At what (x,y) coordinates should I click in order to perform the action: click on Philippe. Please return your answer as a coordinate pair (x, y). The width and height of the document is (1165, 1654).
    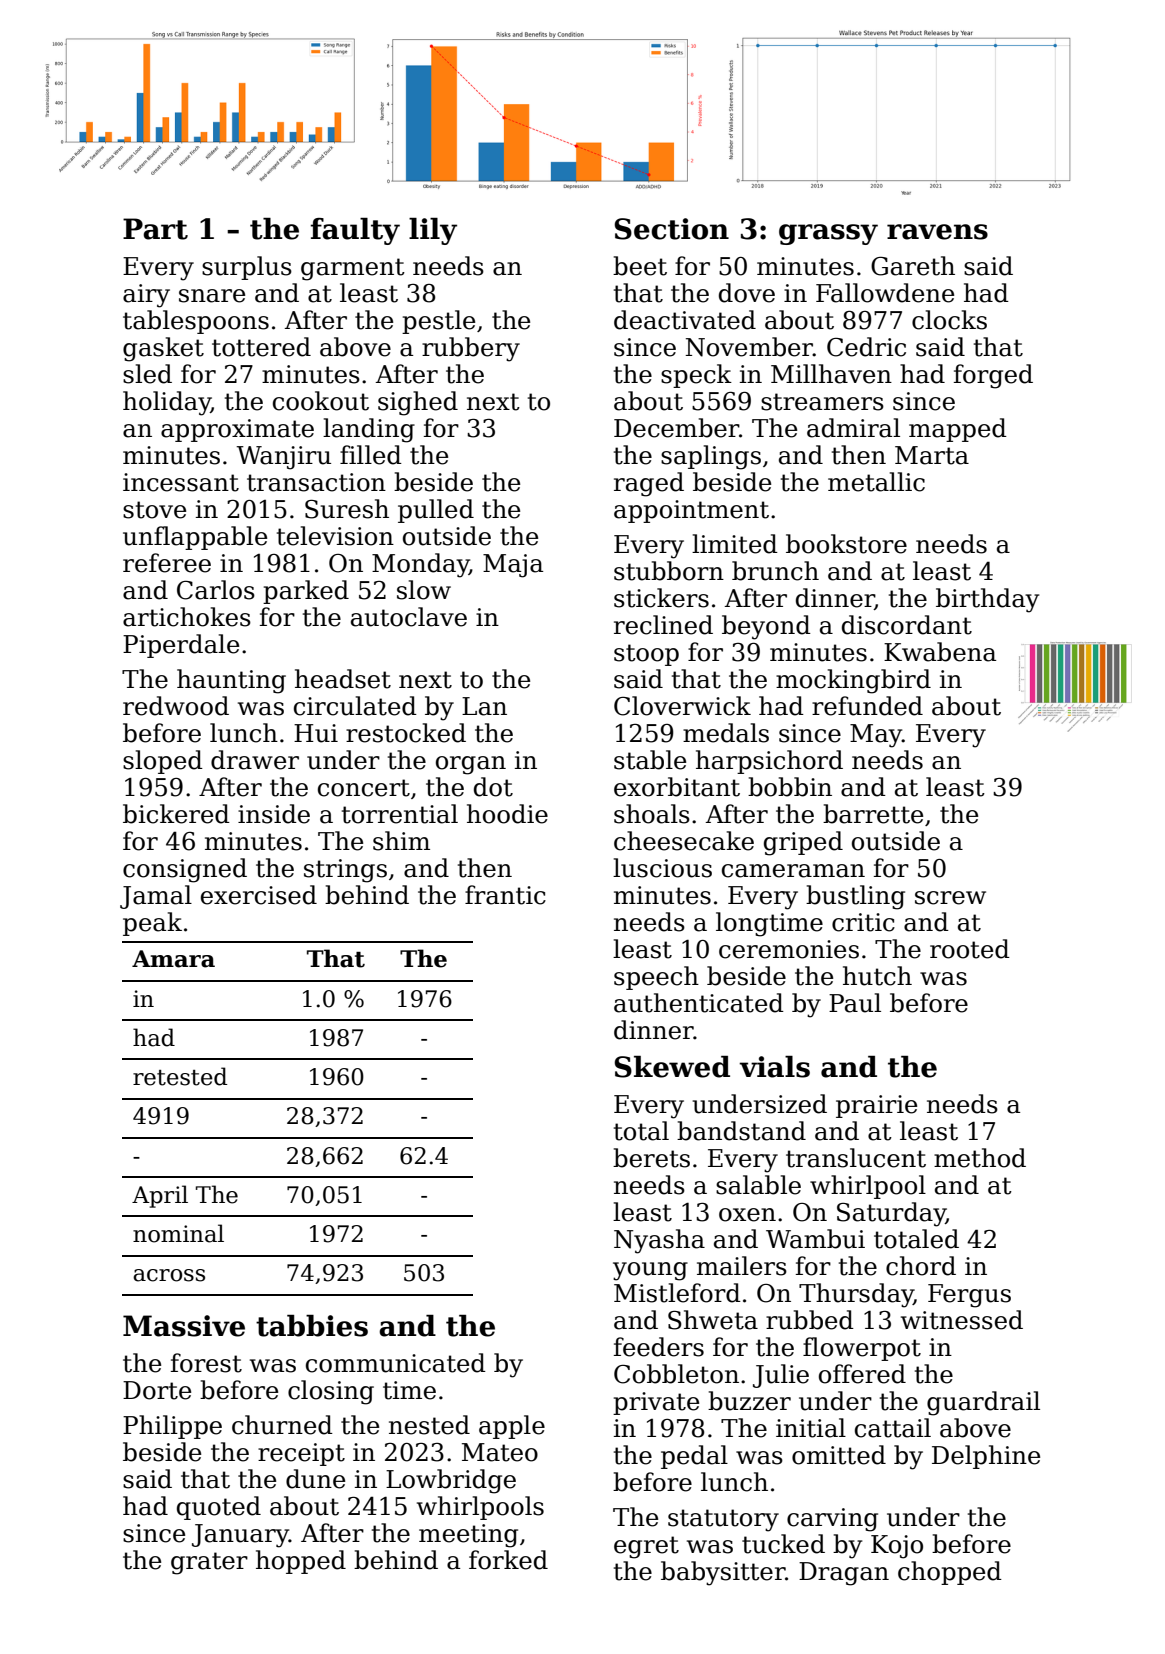
    Looking at the image, I should click on (172, 1427).
